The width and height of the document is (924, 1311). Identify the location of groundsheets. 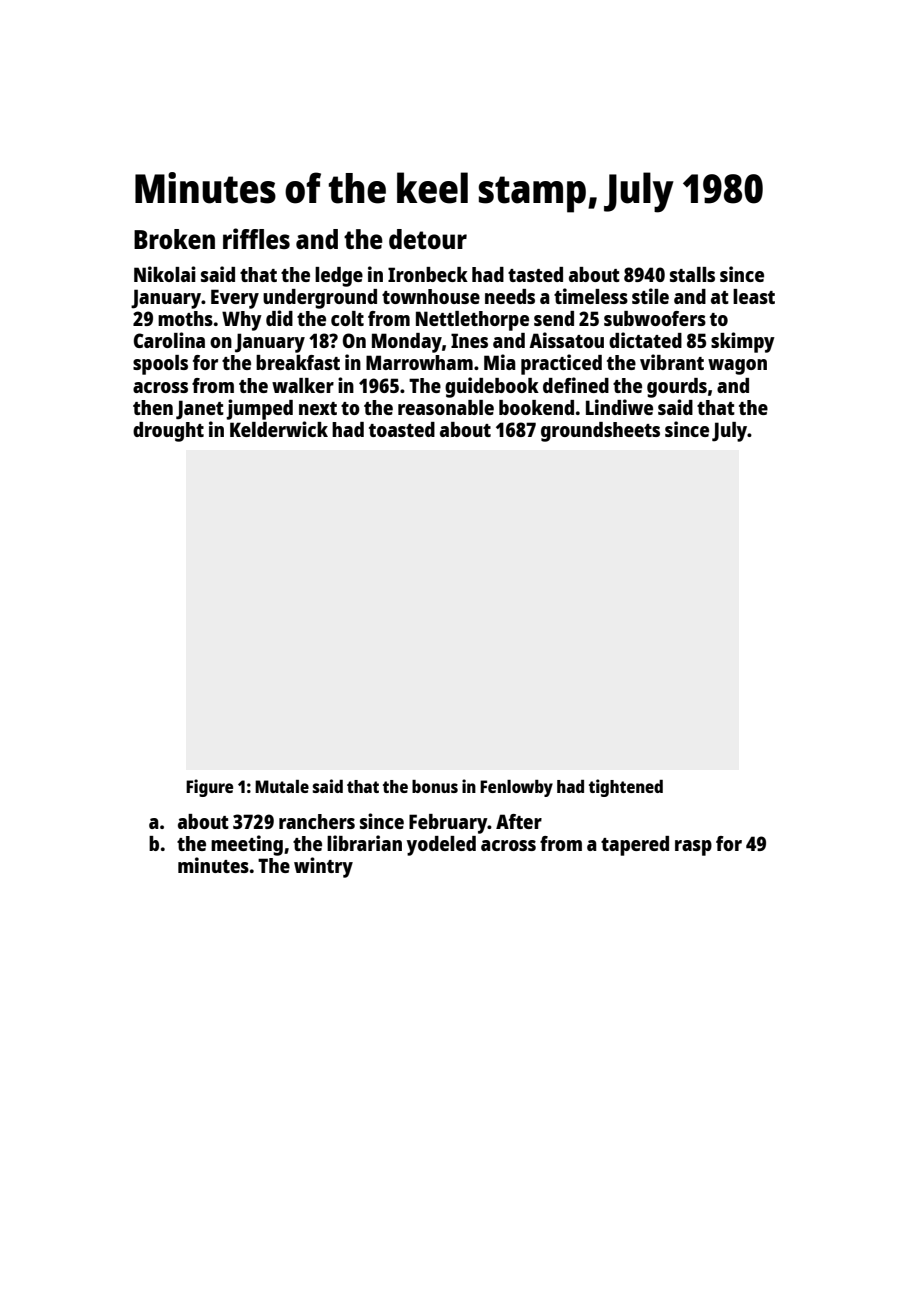
(600, 432).
